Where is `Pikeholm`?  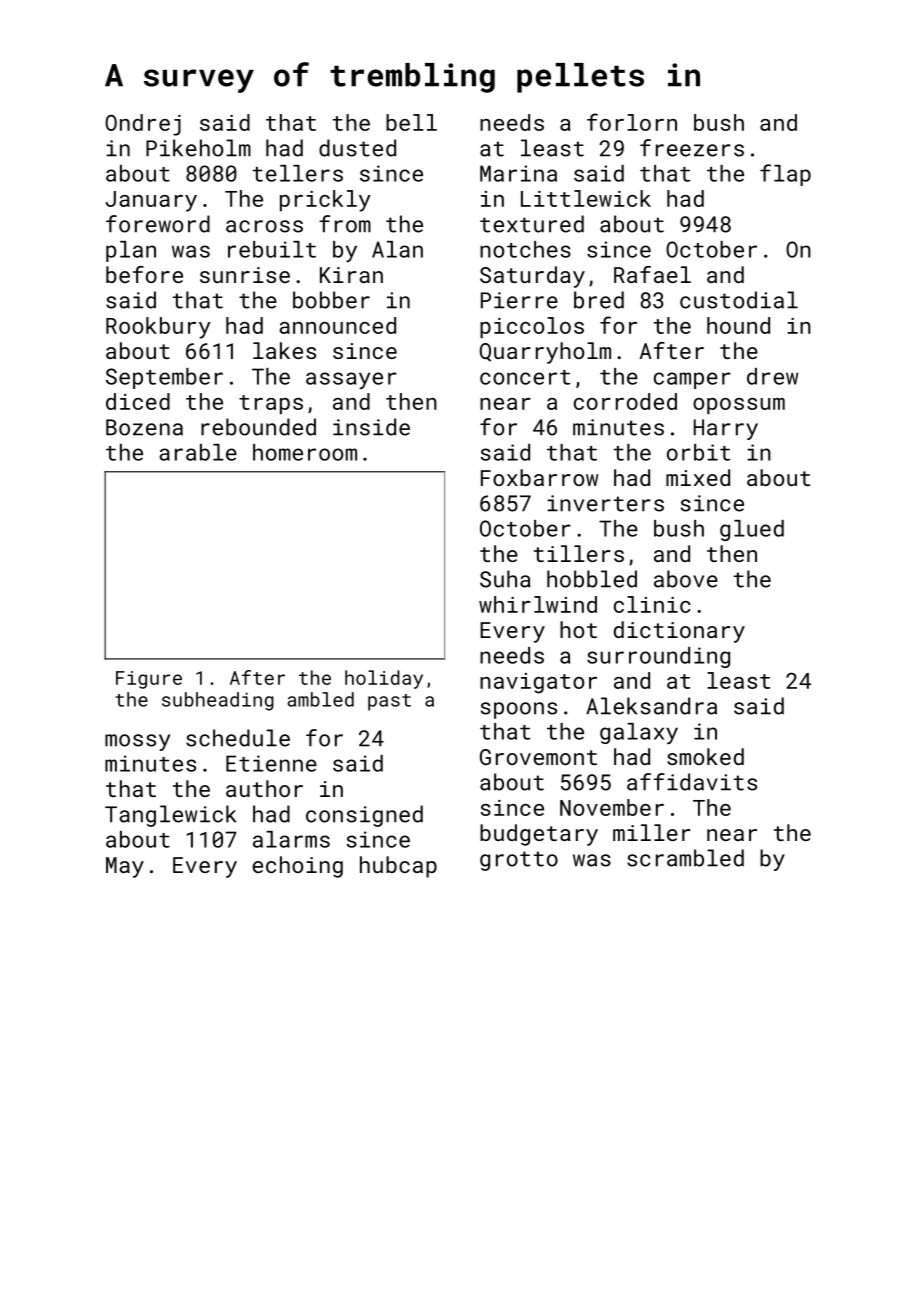
Pikeholm is located at coordinates (198, 148).
